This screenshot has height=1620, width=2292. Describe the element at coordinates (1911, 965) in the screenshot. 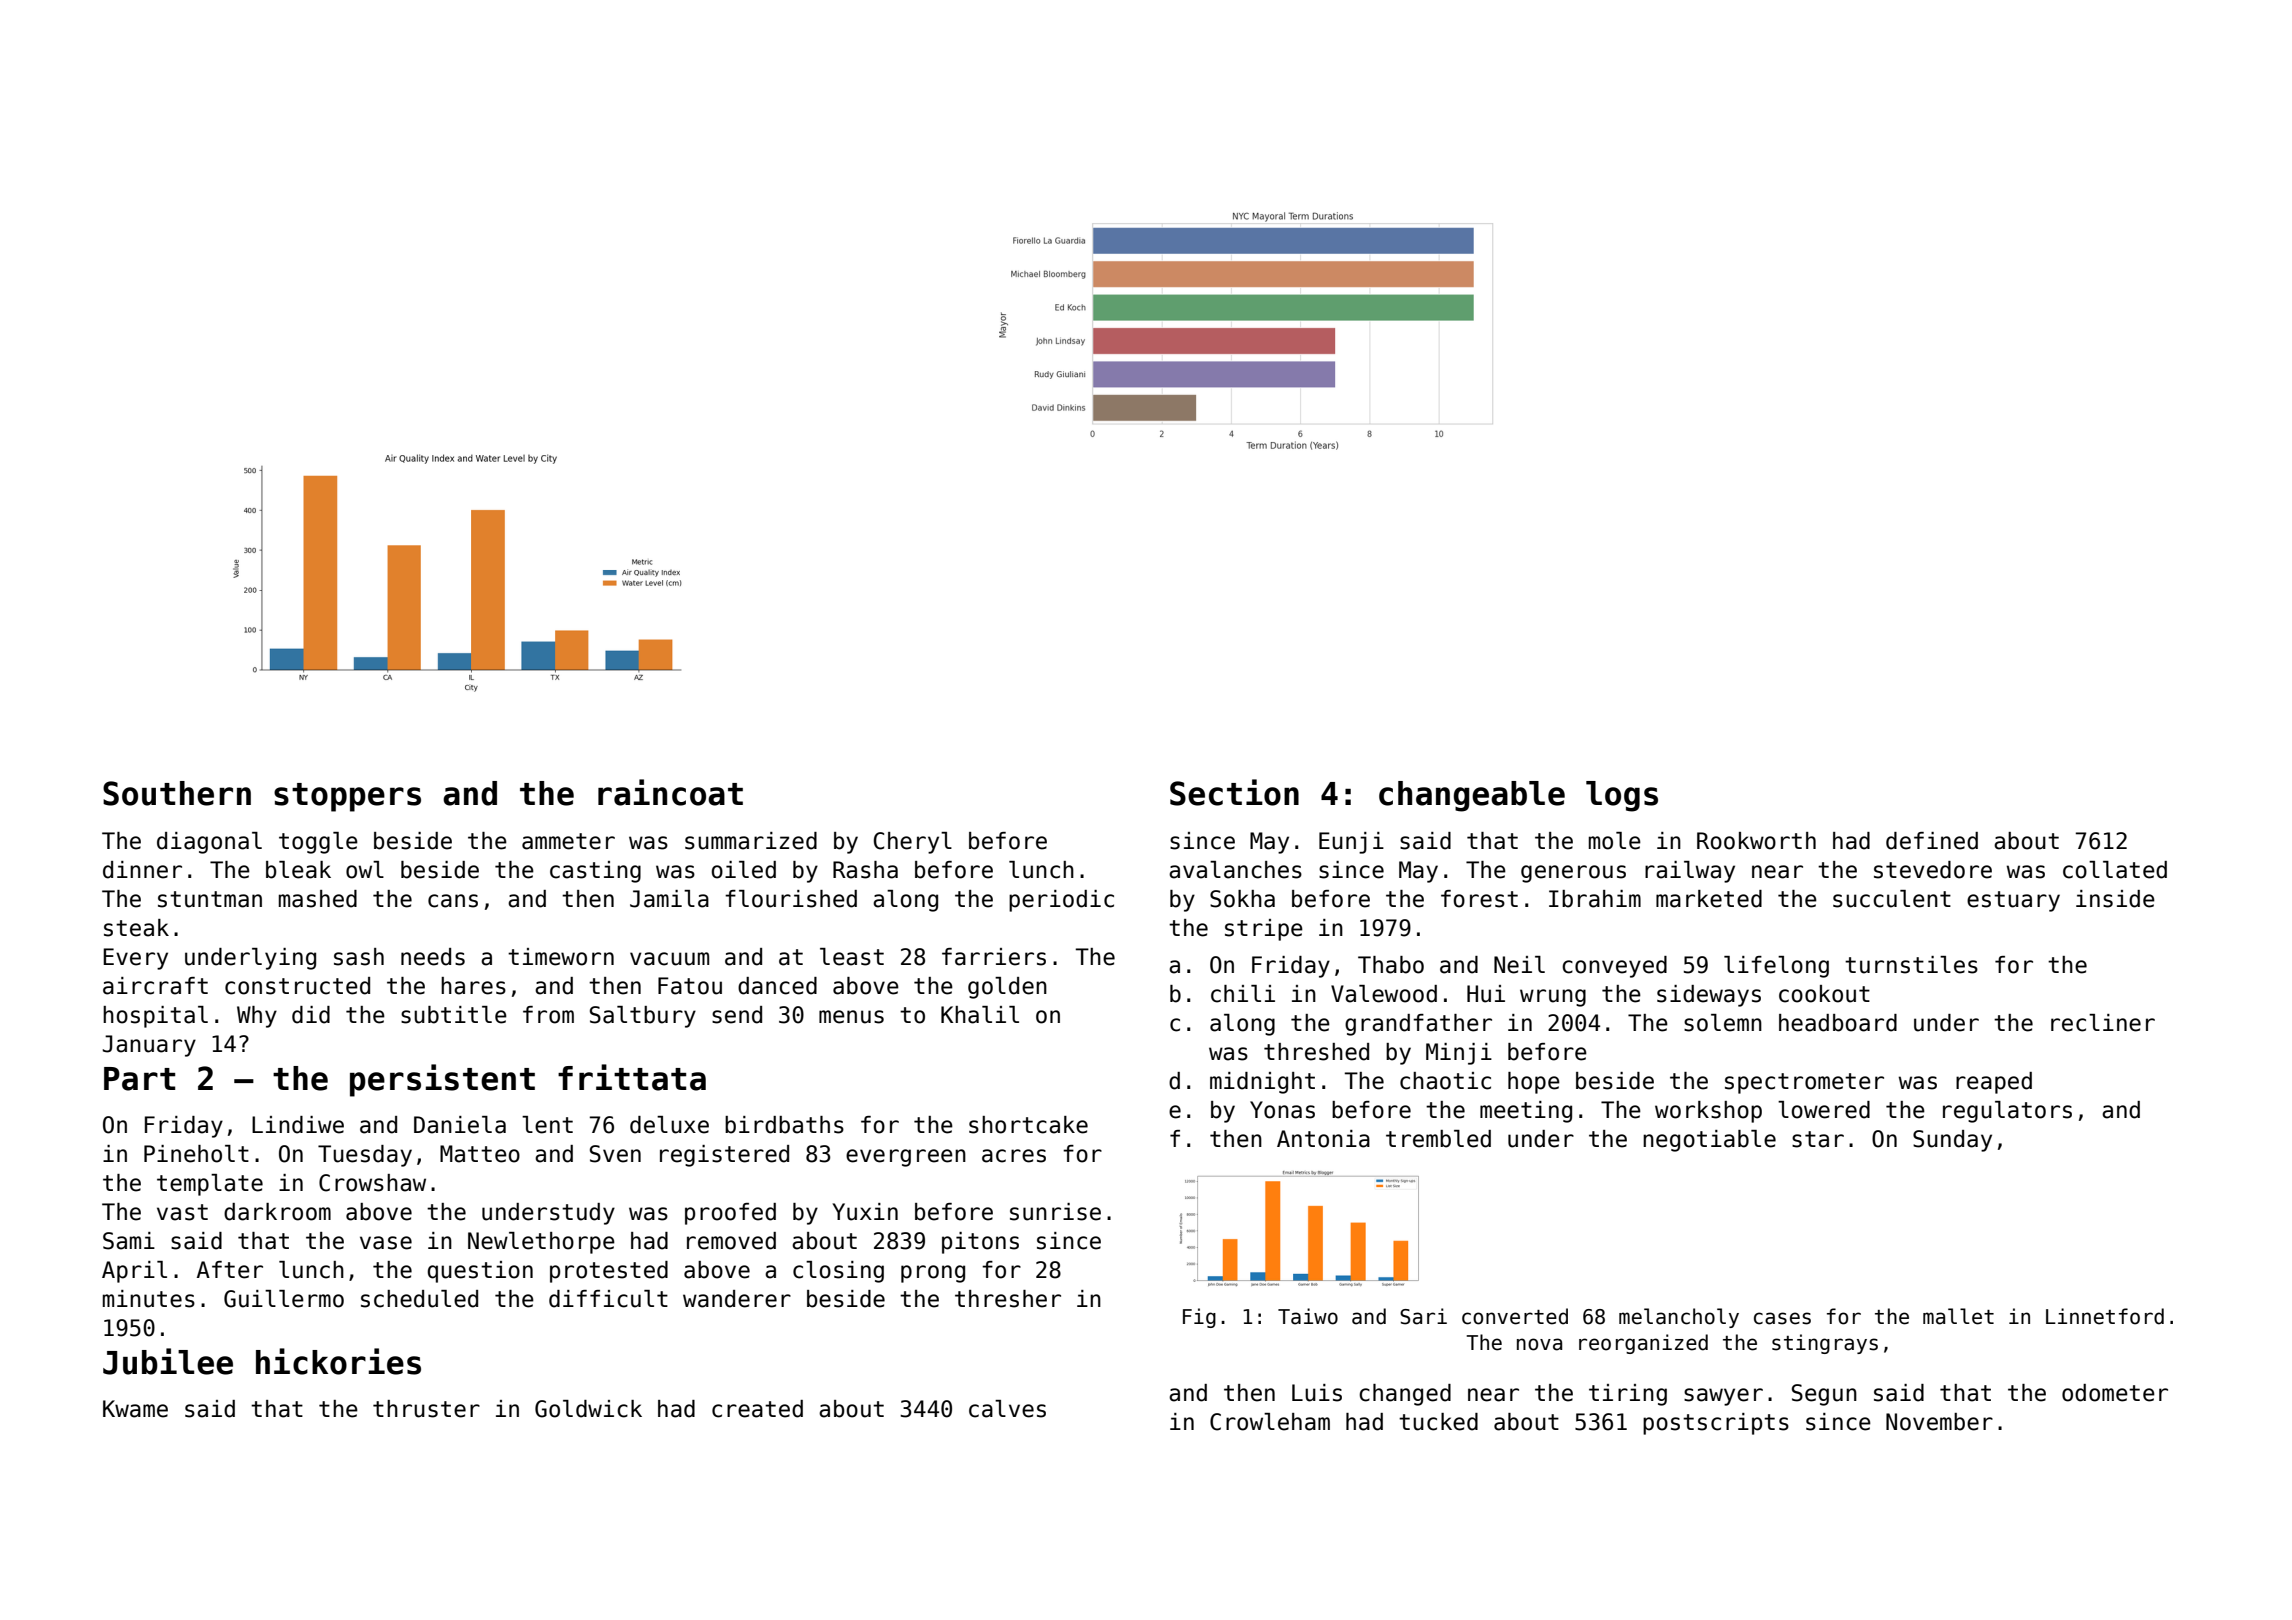

I see `turnstiles` at that location.
